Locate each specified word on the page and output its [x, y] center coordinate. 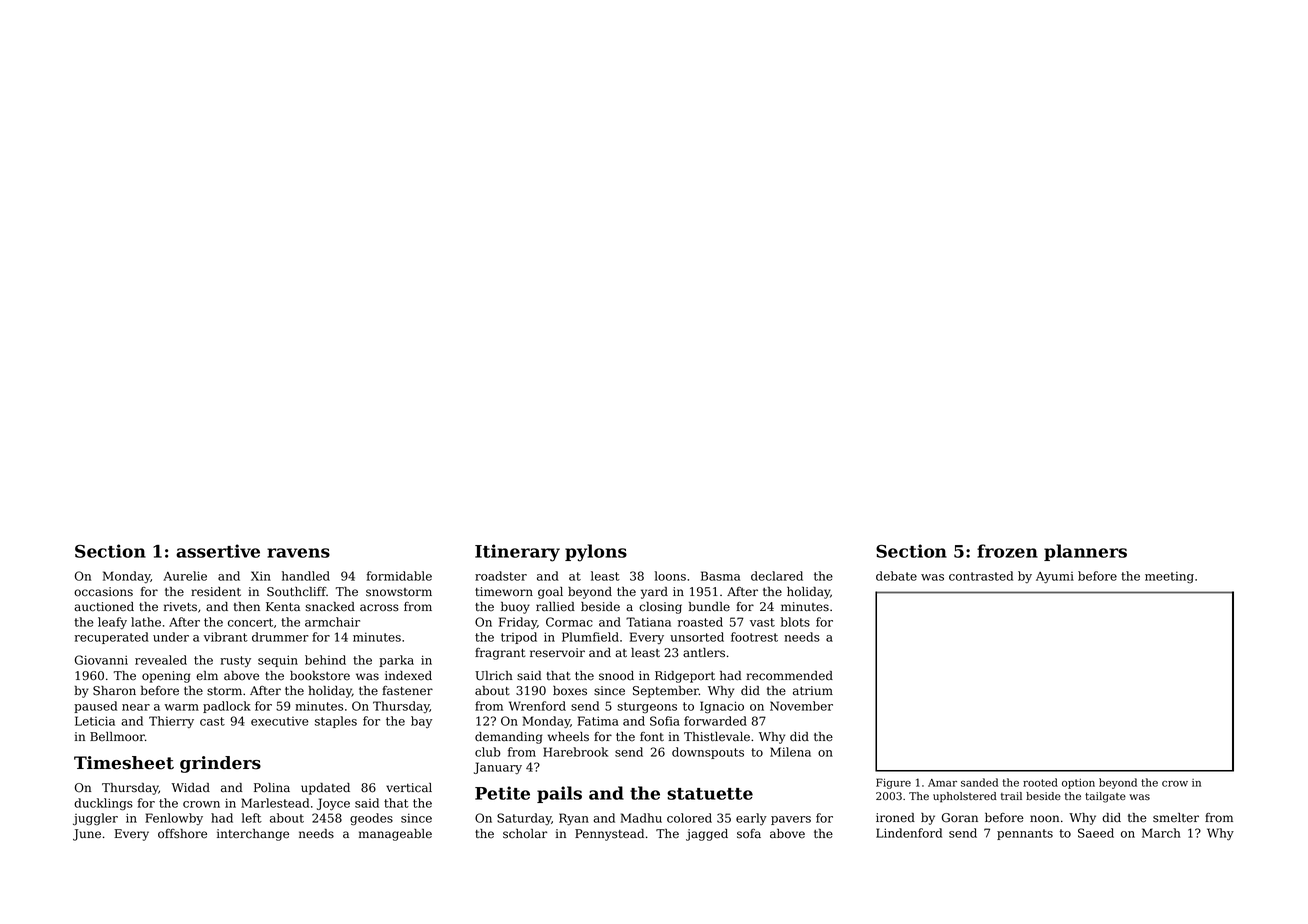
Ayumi [1055, 577]
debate [896, 576]
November [801, 706]
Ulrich [494, 675]
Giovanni [101, 660]
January [498, 768]
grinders [220, 764]
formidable [399, 576]
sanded [979, 782]
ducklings [103, 804]
